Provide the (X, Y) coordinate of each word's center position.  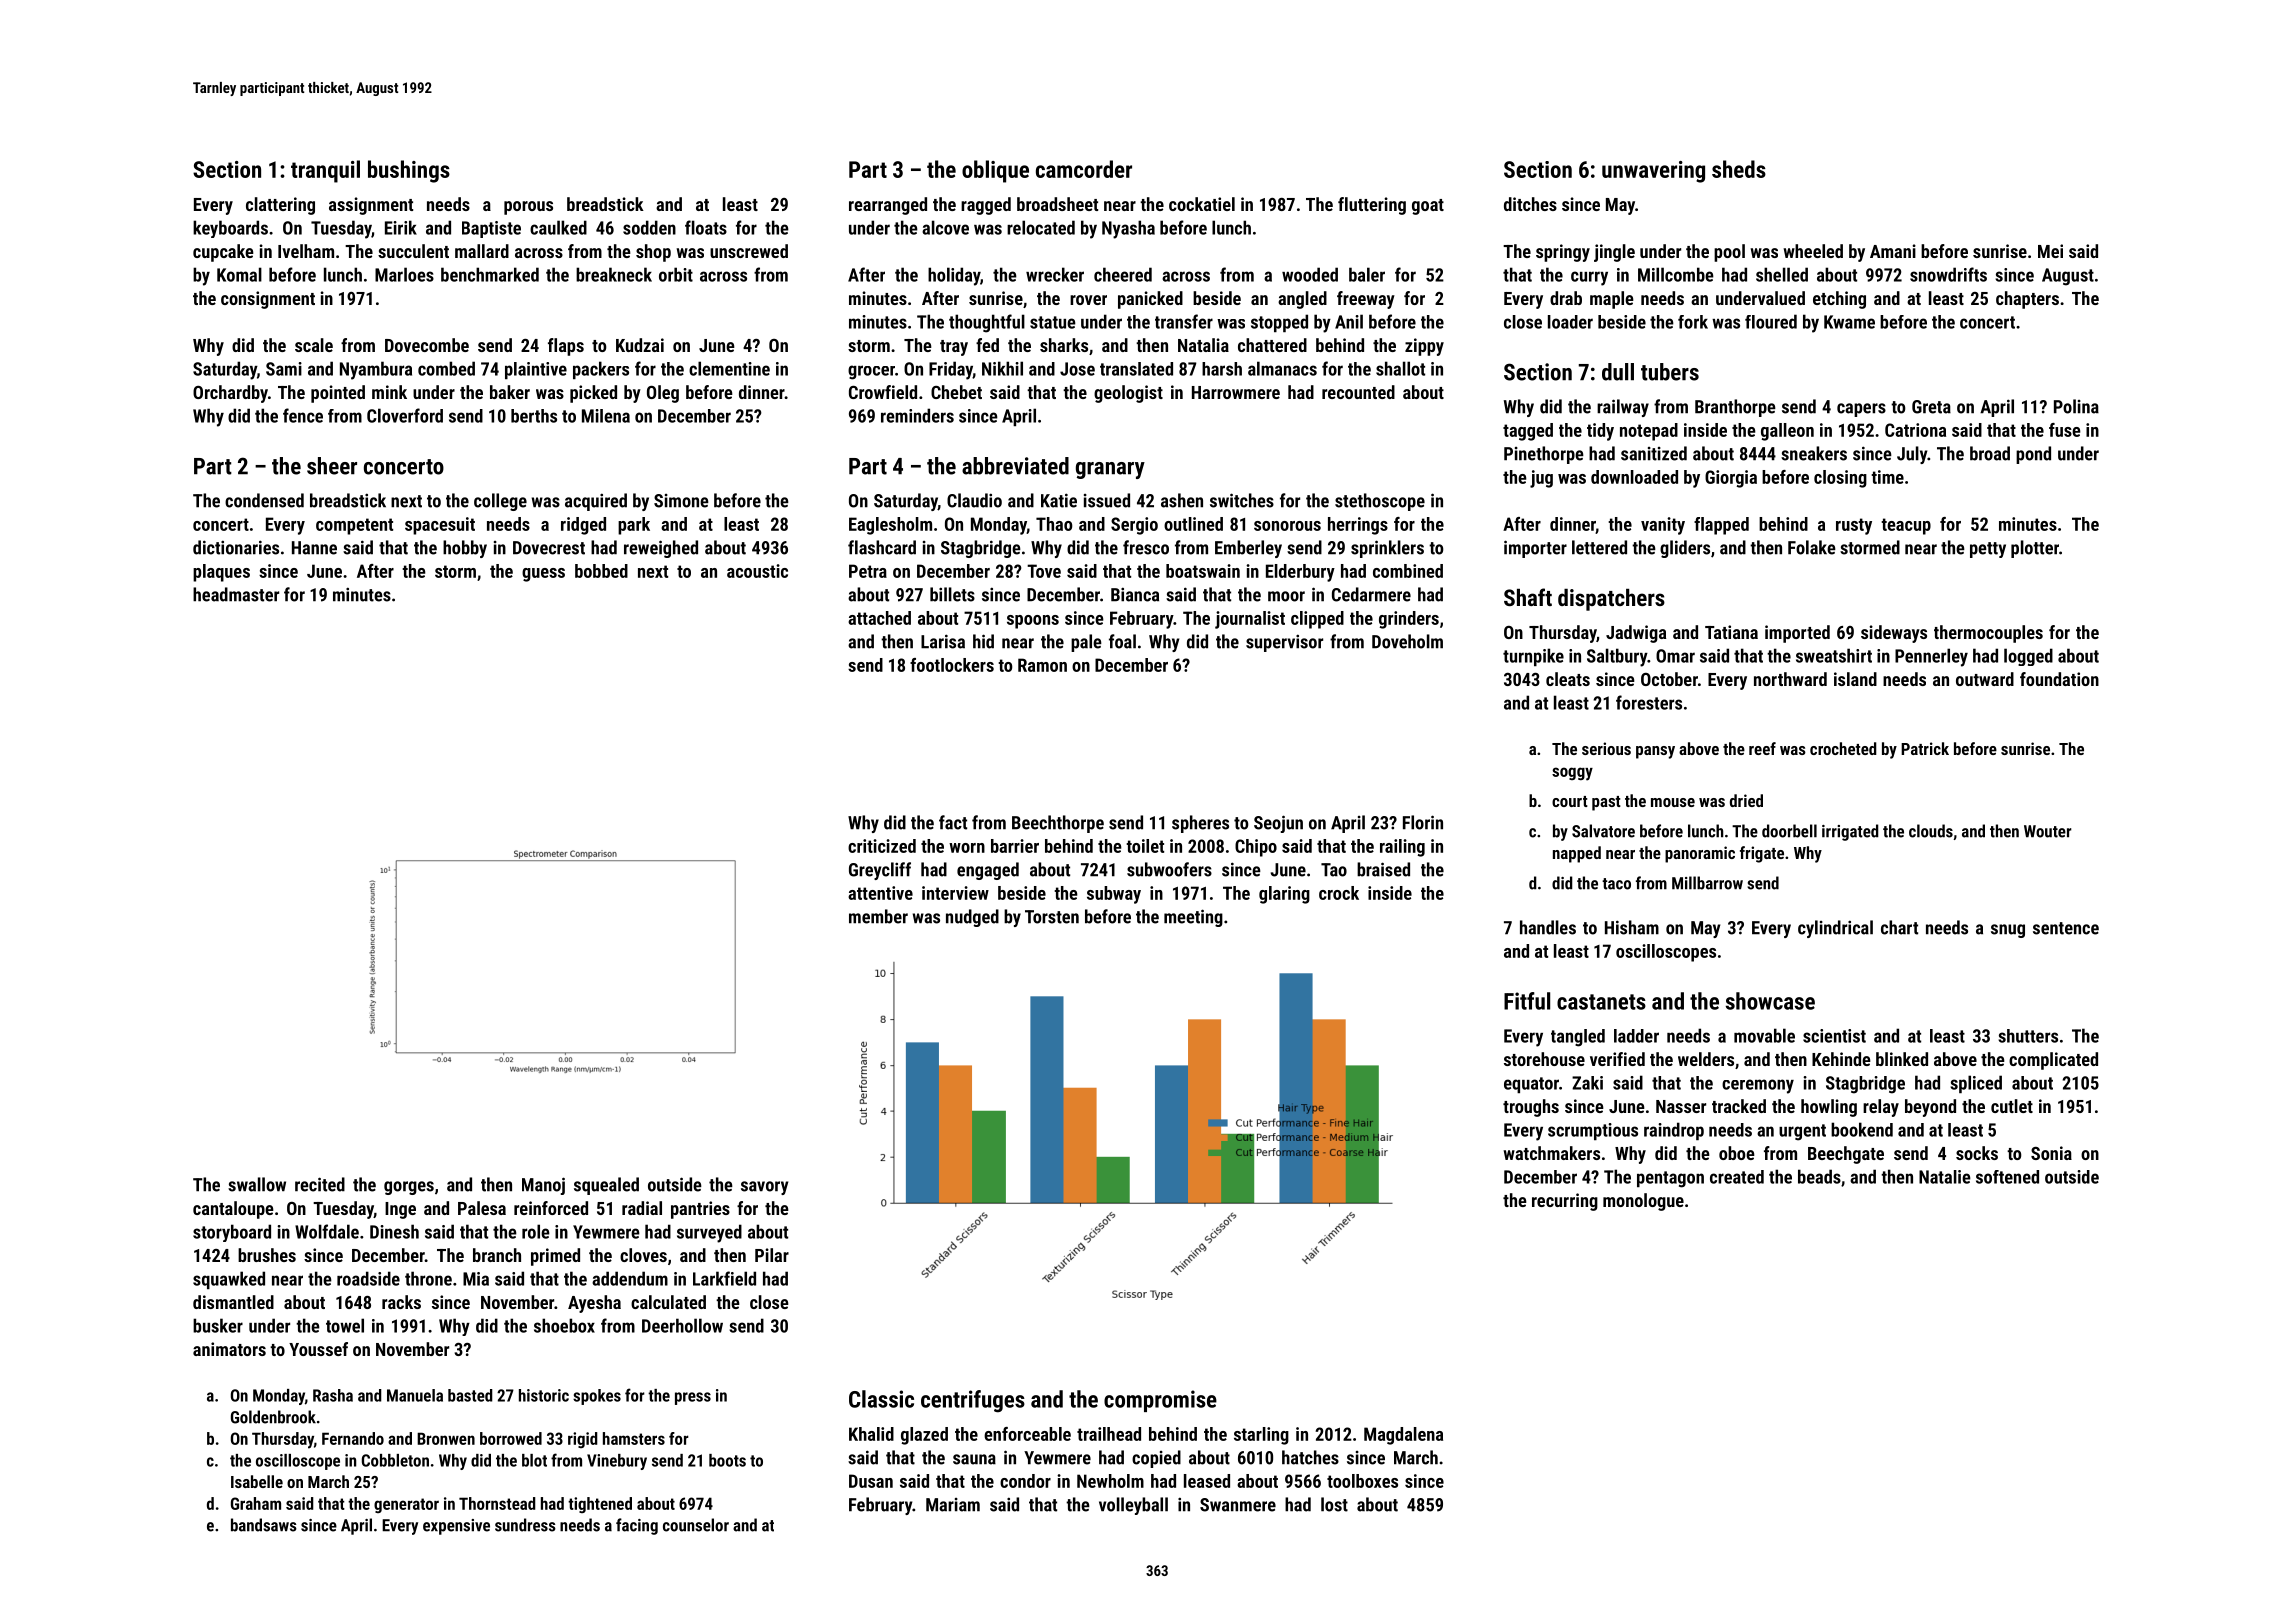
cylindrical (1835, 929)
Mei (2050, 251)
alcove (945, 227)
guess (543, 575)
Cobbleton (395, 1460)
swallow (257, 1184)
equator (1531, 1085)
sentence (2066, 928)
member (878, 916)
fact (953, 822)
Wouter (2048, 831)
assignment (371, 206)
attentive (880, 893)
